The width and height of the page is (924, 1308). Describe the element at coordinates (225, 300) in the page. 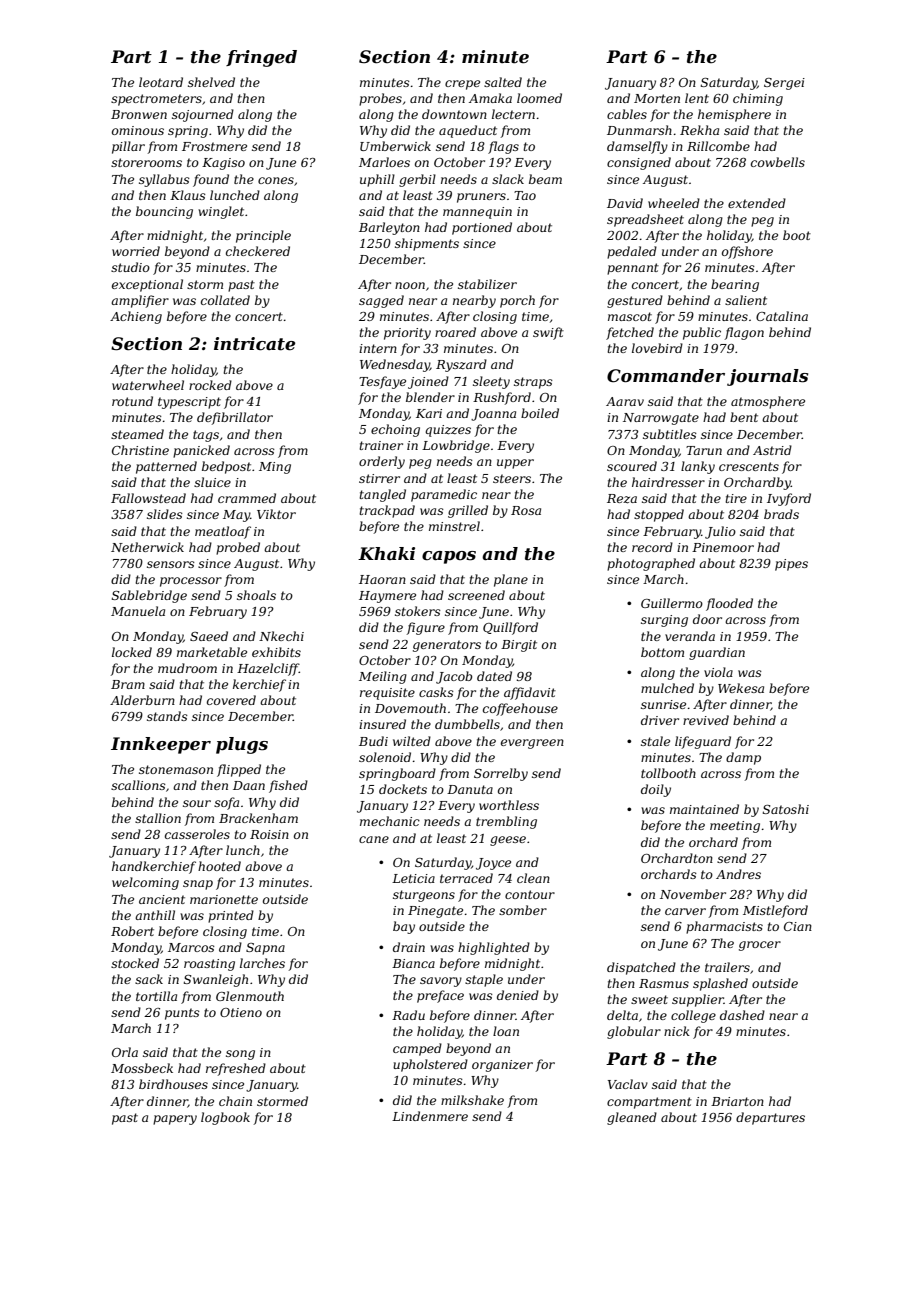

I see `collated` at that location.
